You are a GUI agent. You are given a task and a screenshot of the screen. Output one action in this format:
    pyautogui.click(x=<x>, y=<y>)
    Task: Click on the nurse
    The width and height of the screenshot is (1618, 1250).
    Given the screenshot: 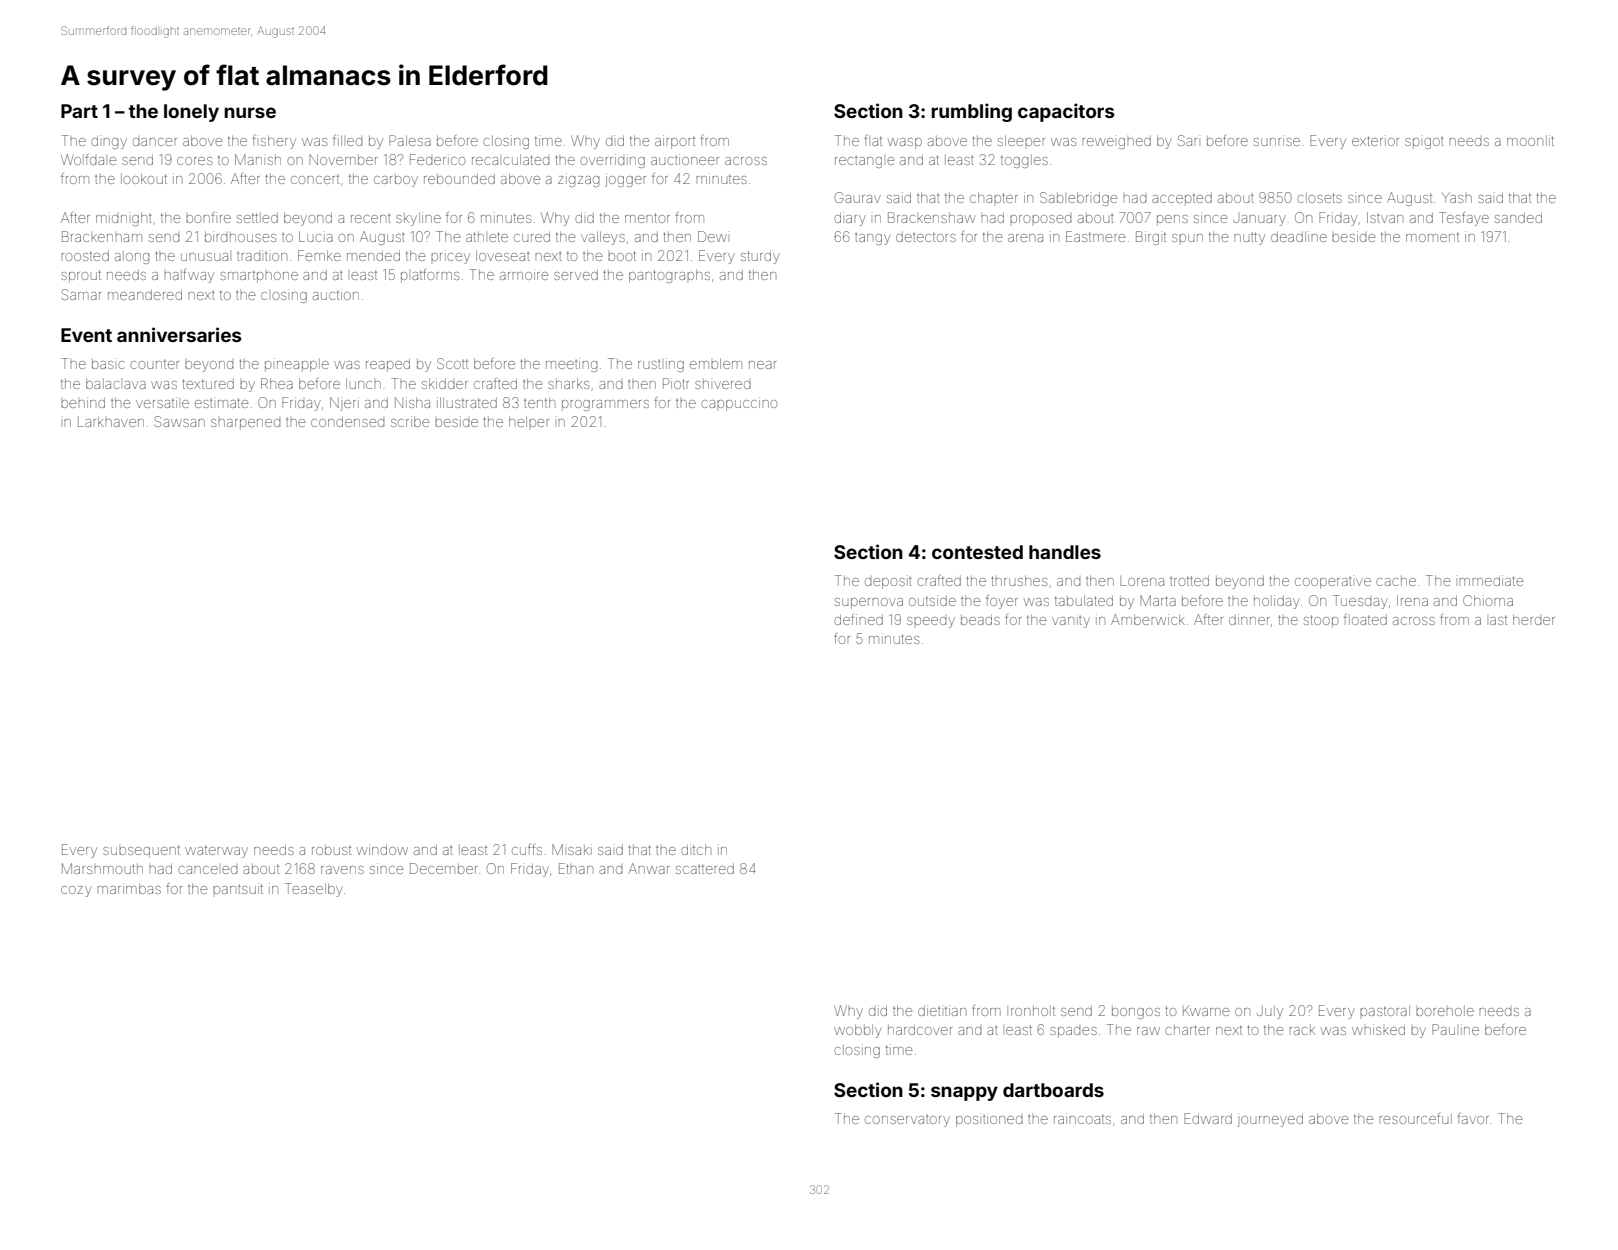 What is the action you would take?
    pyautogui.click(x=250, y=112)
